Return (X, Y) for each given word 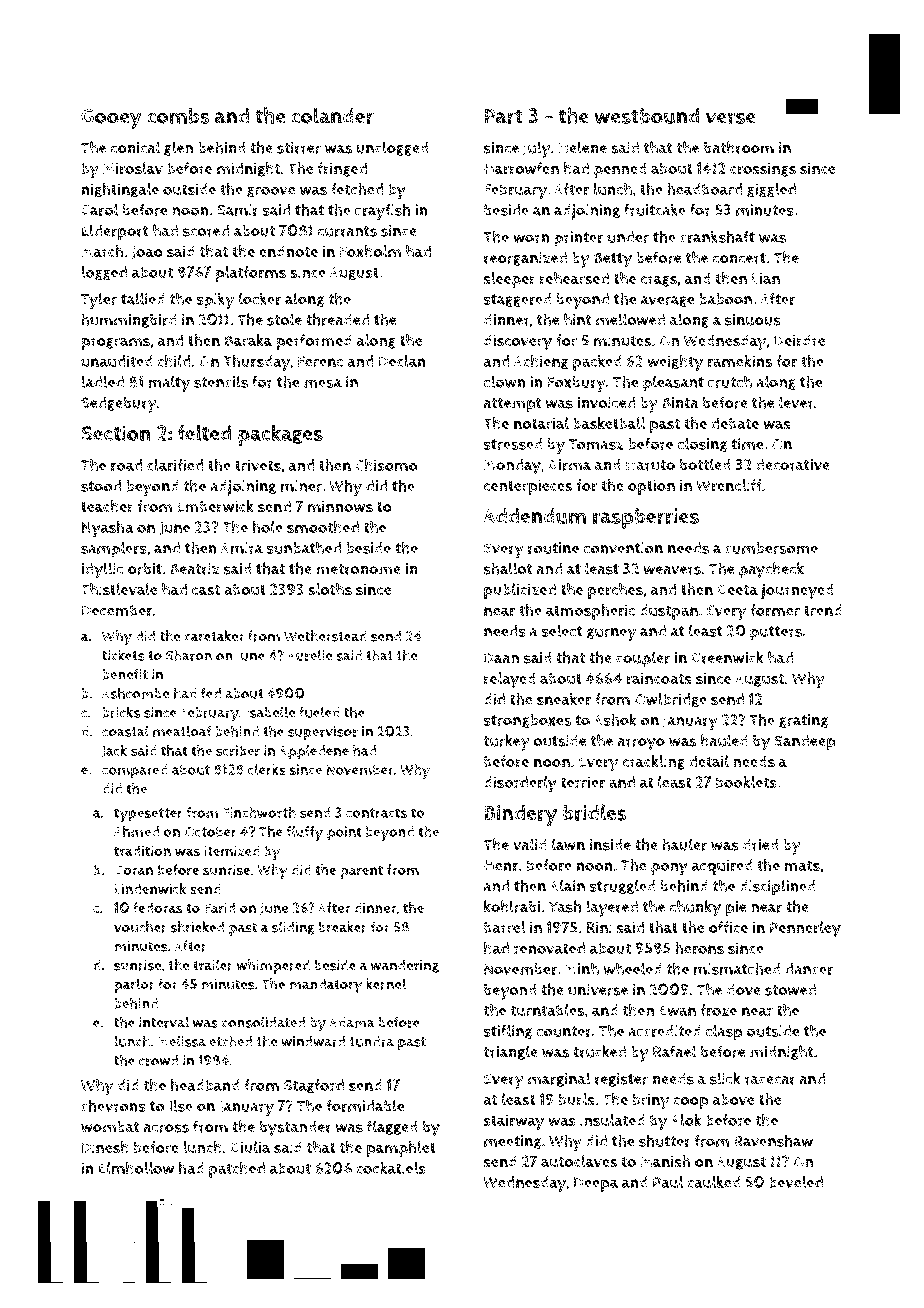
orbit (145, 569)
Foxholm (370, 251)
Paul (668, 1182)
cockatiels (391, 1168)
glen (178, 148)
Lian (766, 278)
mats (802, 865)
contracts (376, 813)
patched (237, 1170)
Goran (133, 870)
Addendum (534, 516)
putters (776, 633)
